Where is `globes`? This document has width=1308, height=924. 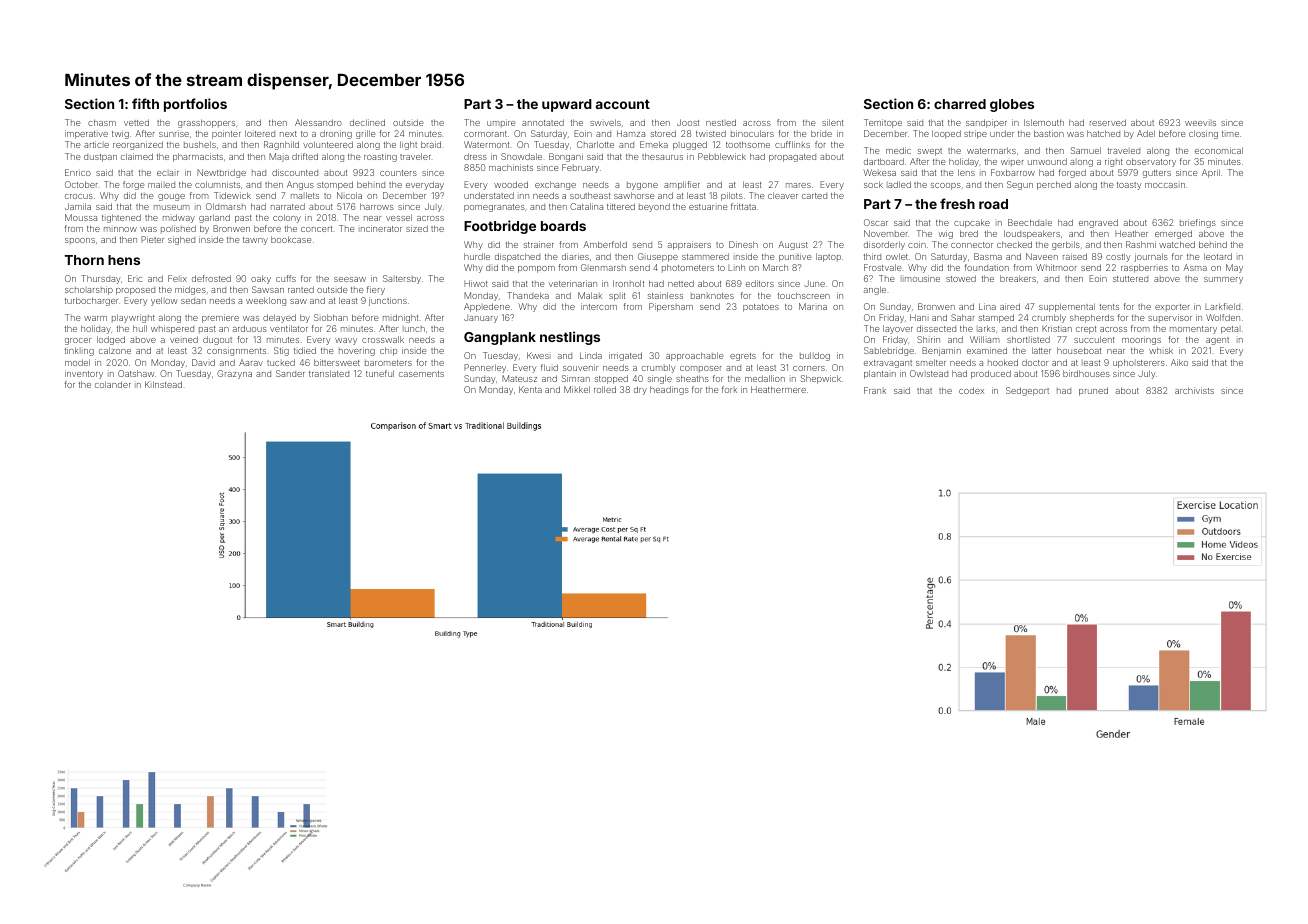 globes is located at coordinates (1012, 105).
